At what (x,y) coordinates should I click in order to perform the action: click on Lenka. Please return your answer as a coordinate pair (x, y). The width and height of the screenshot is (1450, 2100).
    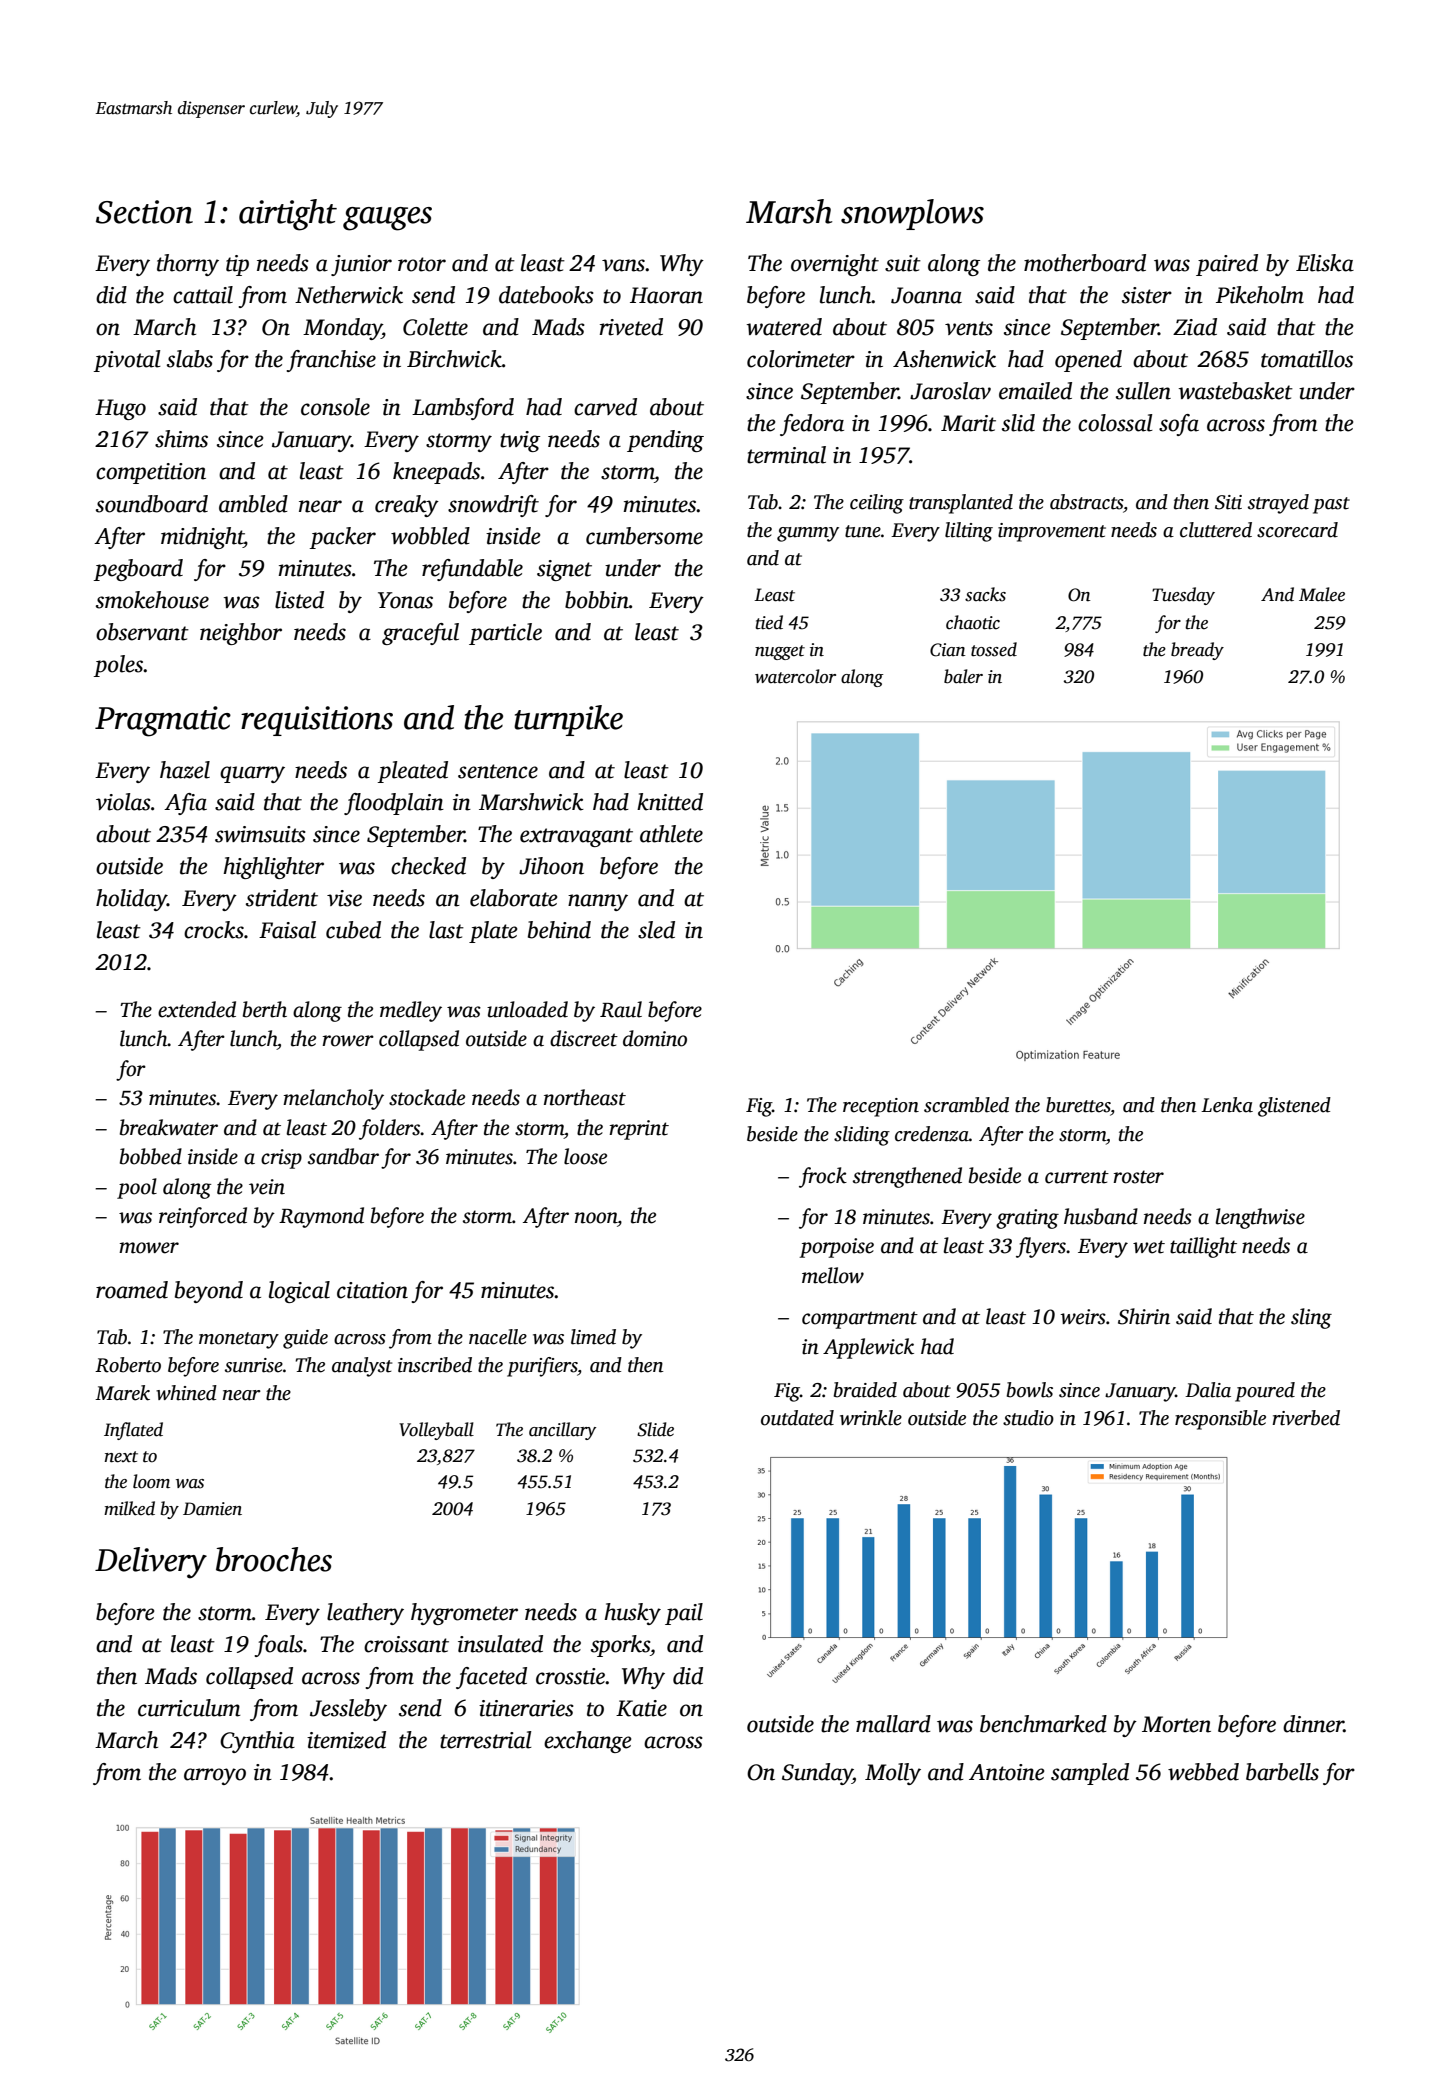
    Looking at the image, I should click on (1227, 1105).
